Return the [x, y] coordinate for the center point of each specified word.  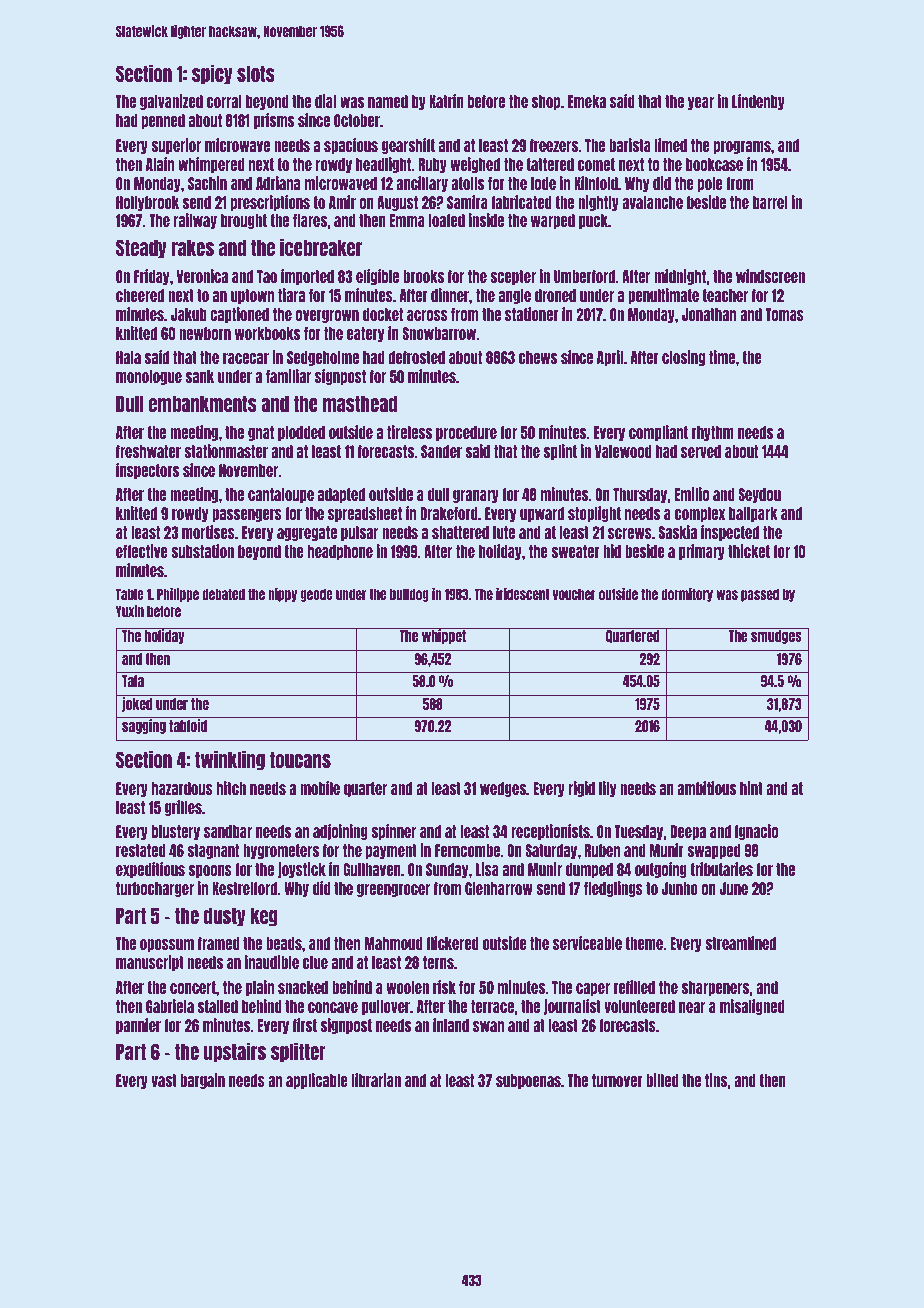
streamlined [740, 943]
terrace [492, 1006]
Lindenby [758, 102]
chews [538, 357]
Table [130, 594]
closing [683, 358]
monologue [149, 377]
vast [164, 1080]
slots [256, 74]
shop [546, 102]
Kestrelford [244, 888]
